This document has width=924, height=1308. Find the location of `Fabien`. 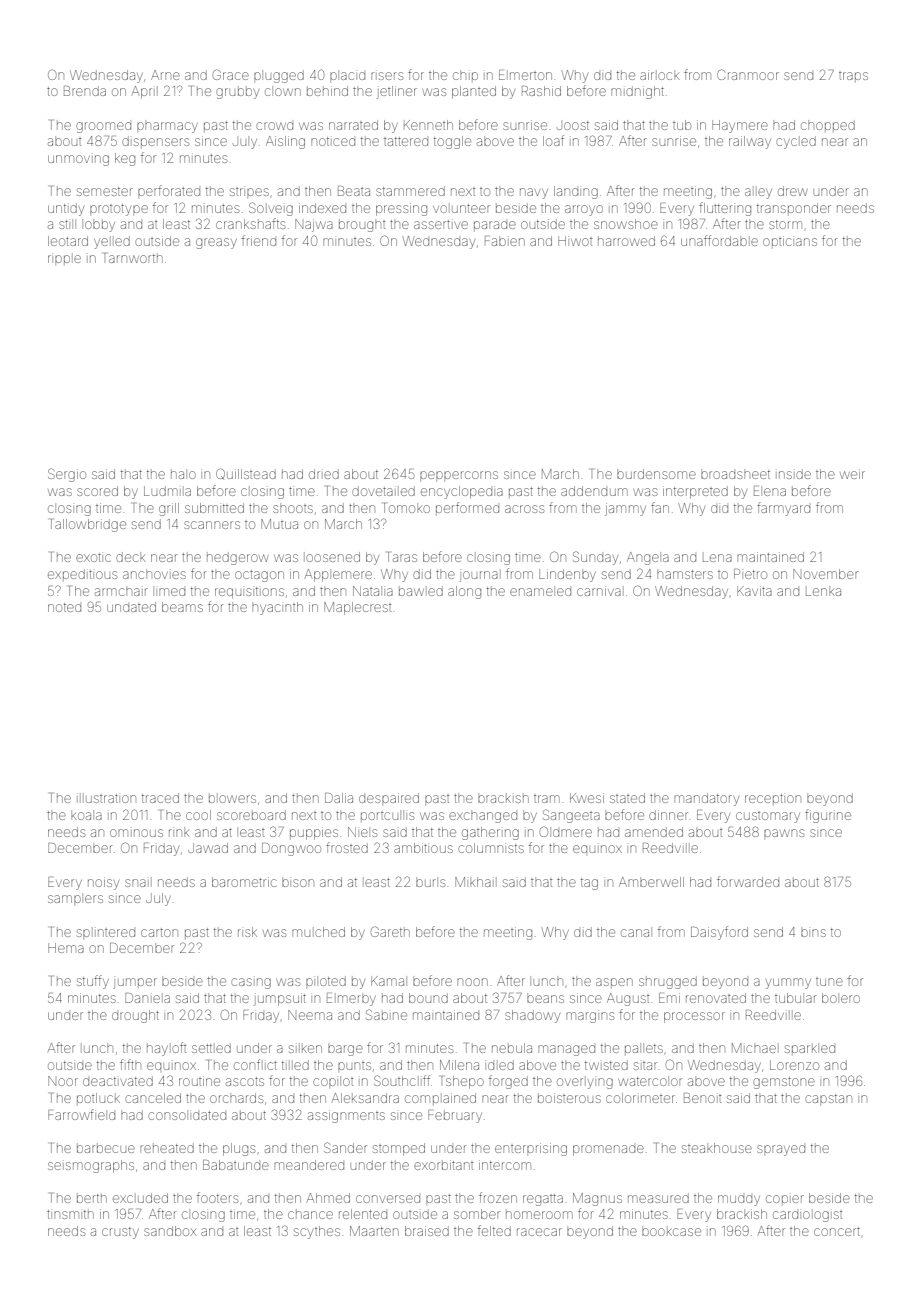

Fabien is located at coordinates (505, 241).
